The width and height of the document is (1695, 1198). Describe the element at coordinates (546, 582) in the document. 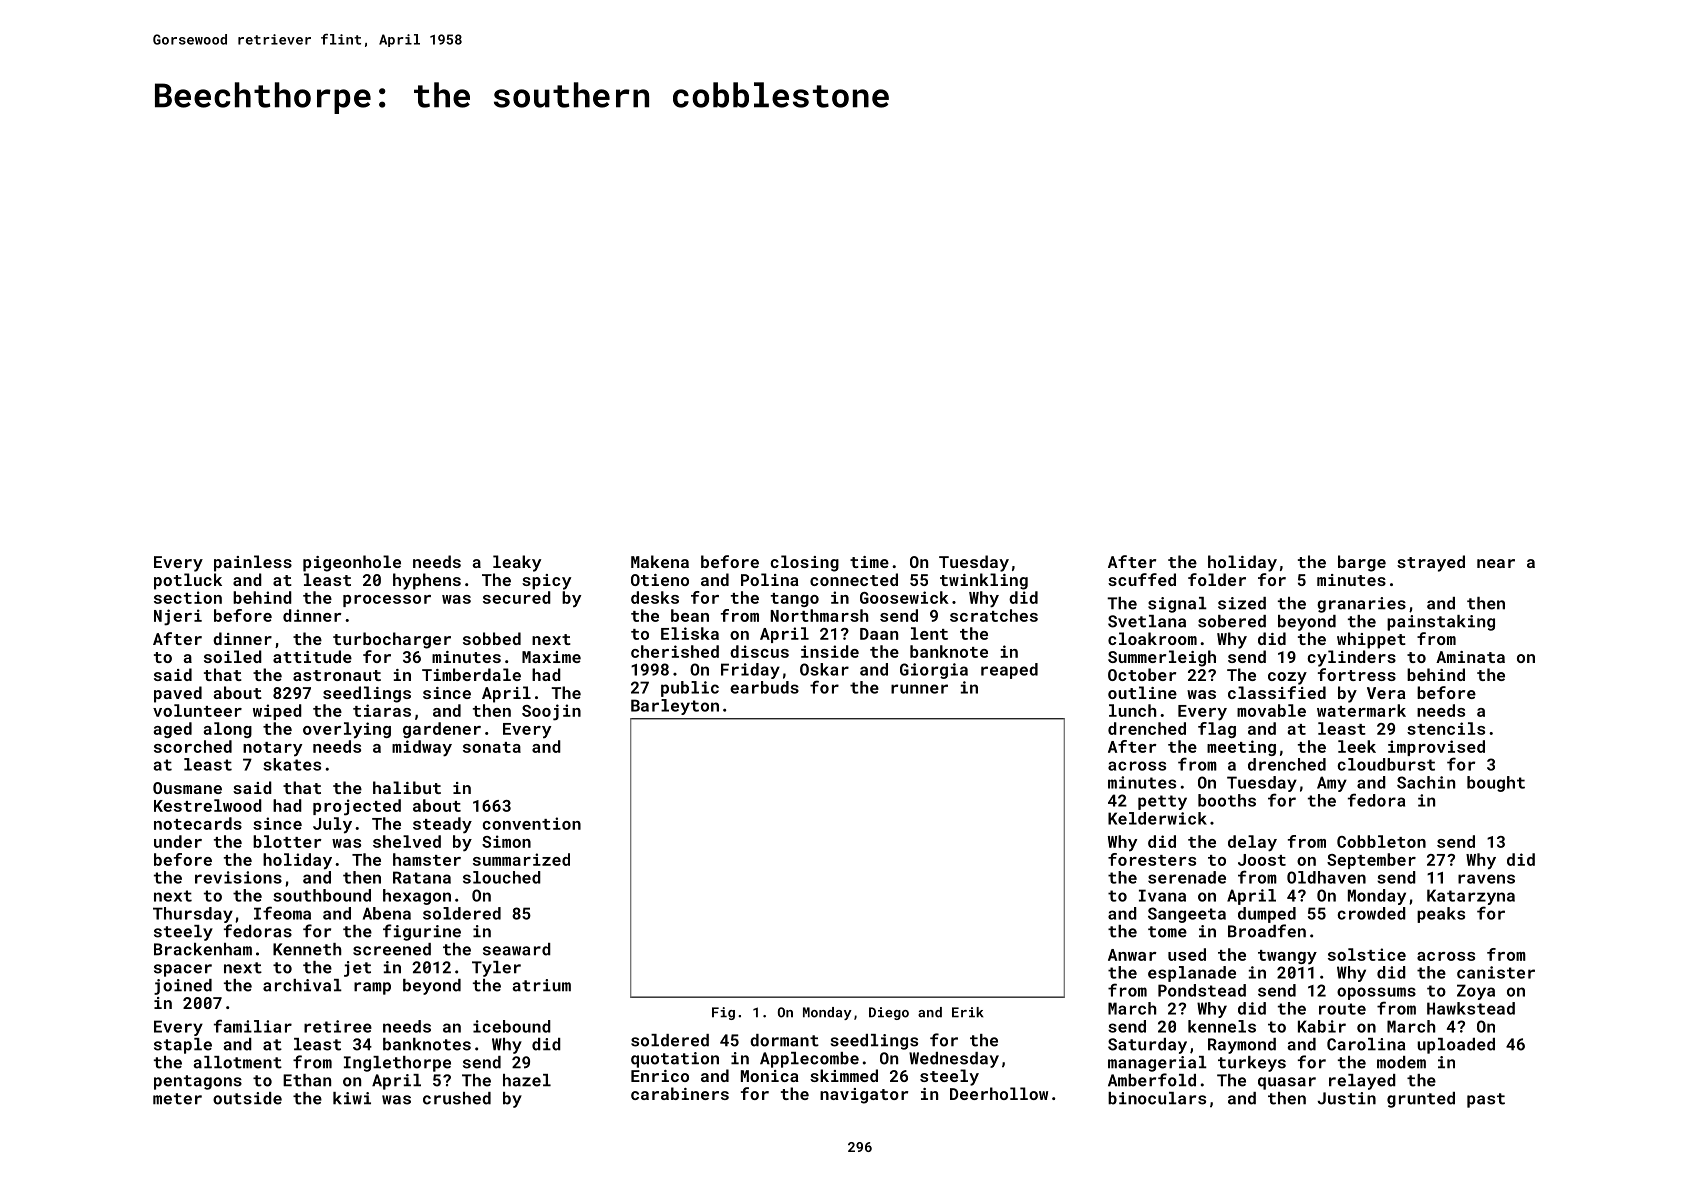

I see `spicy` at that location.
